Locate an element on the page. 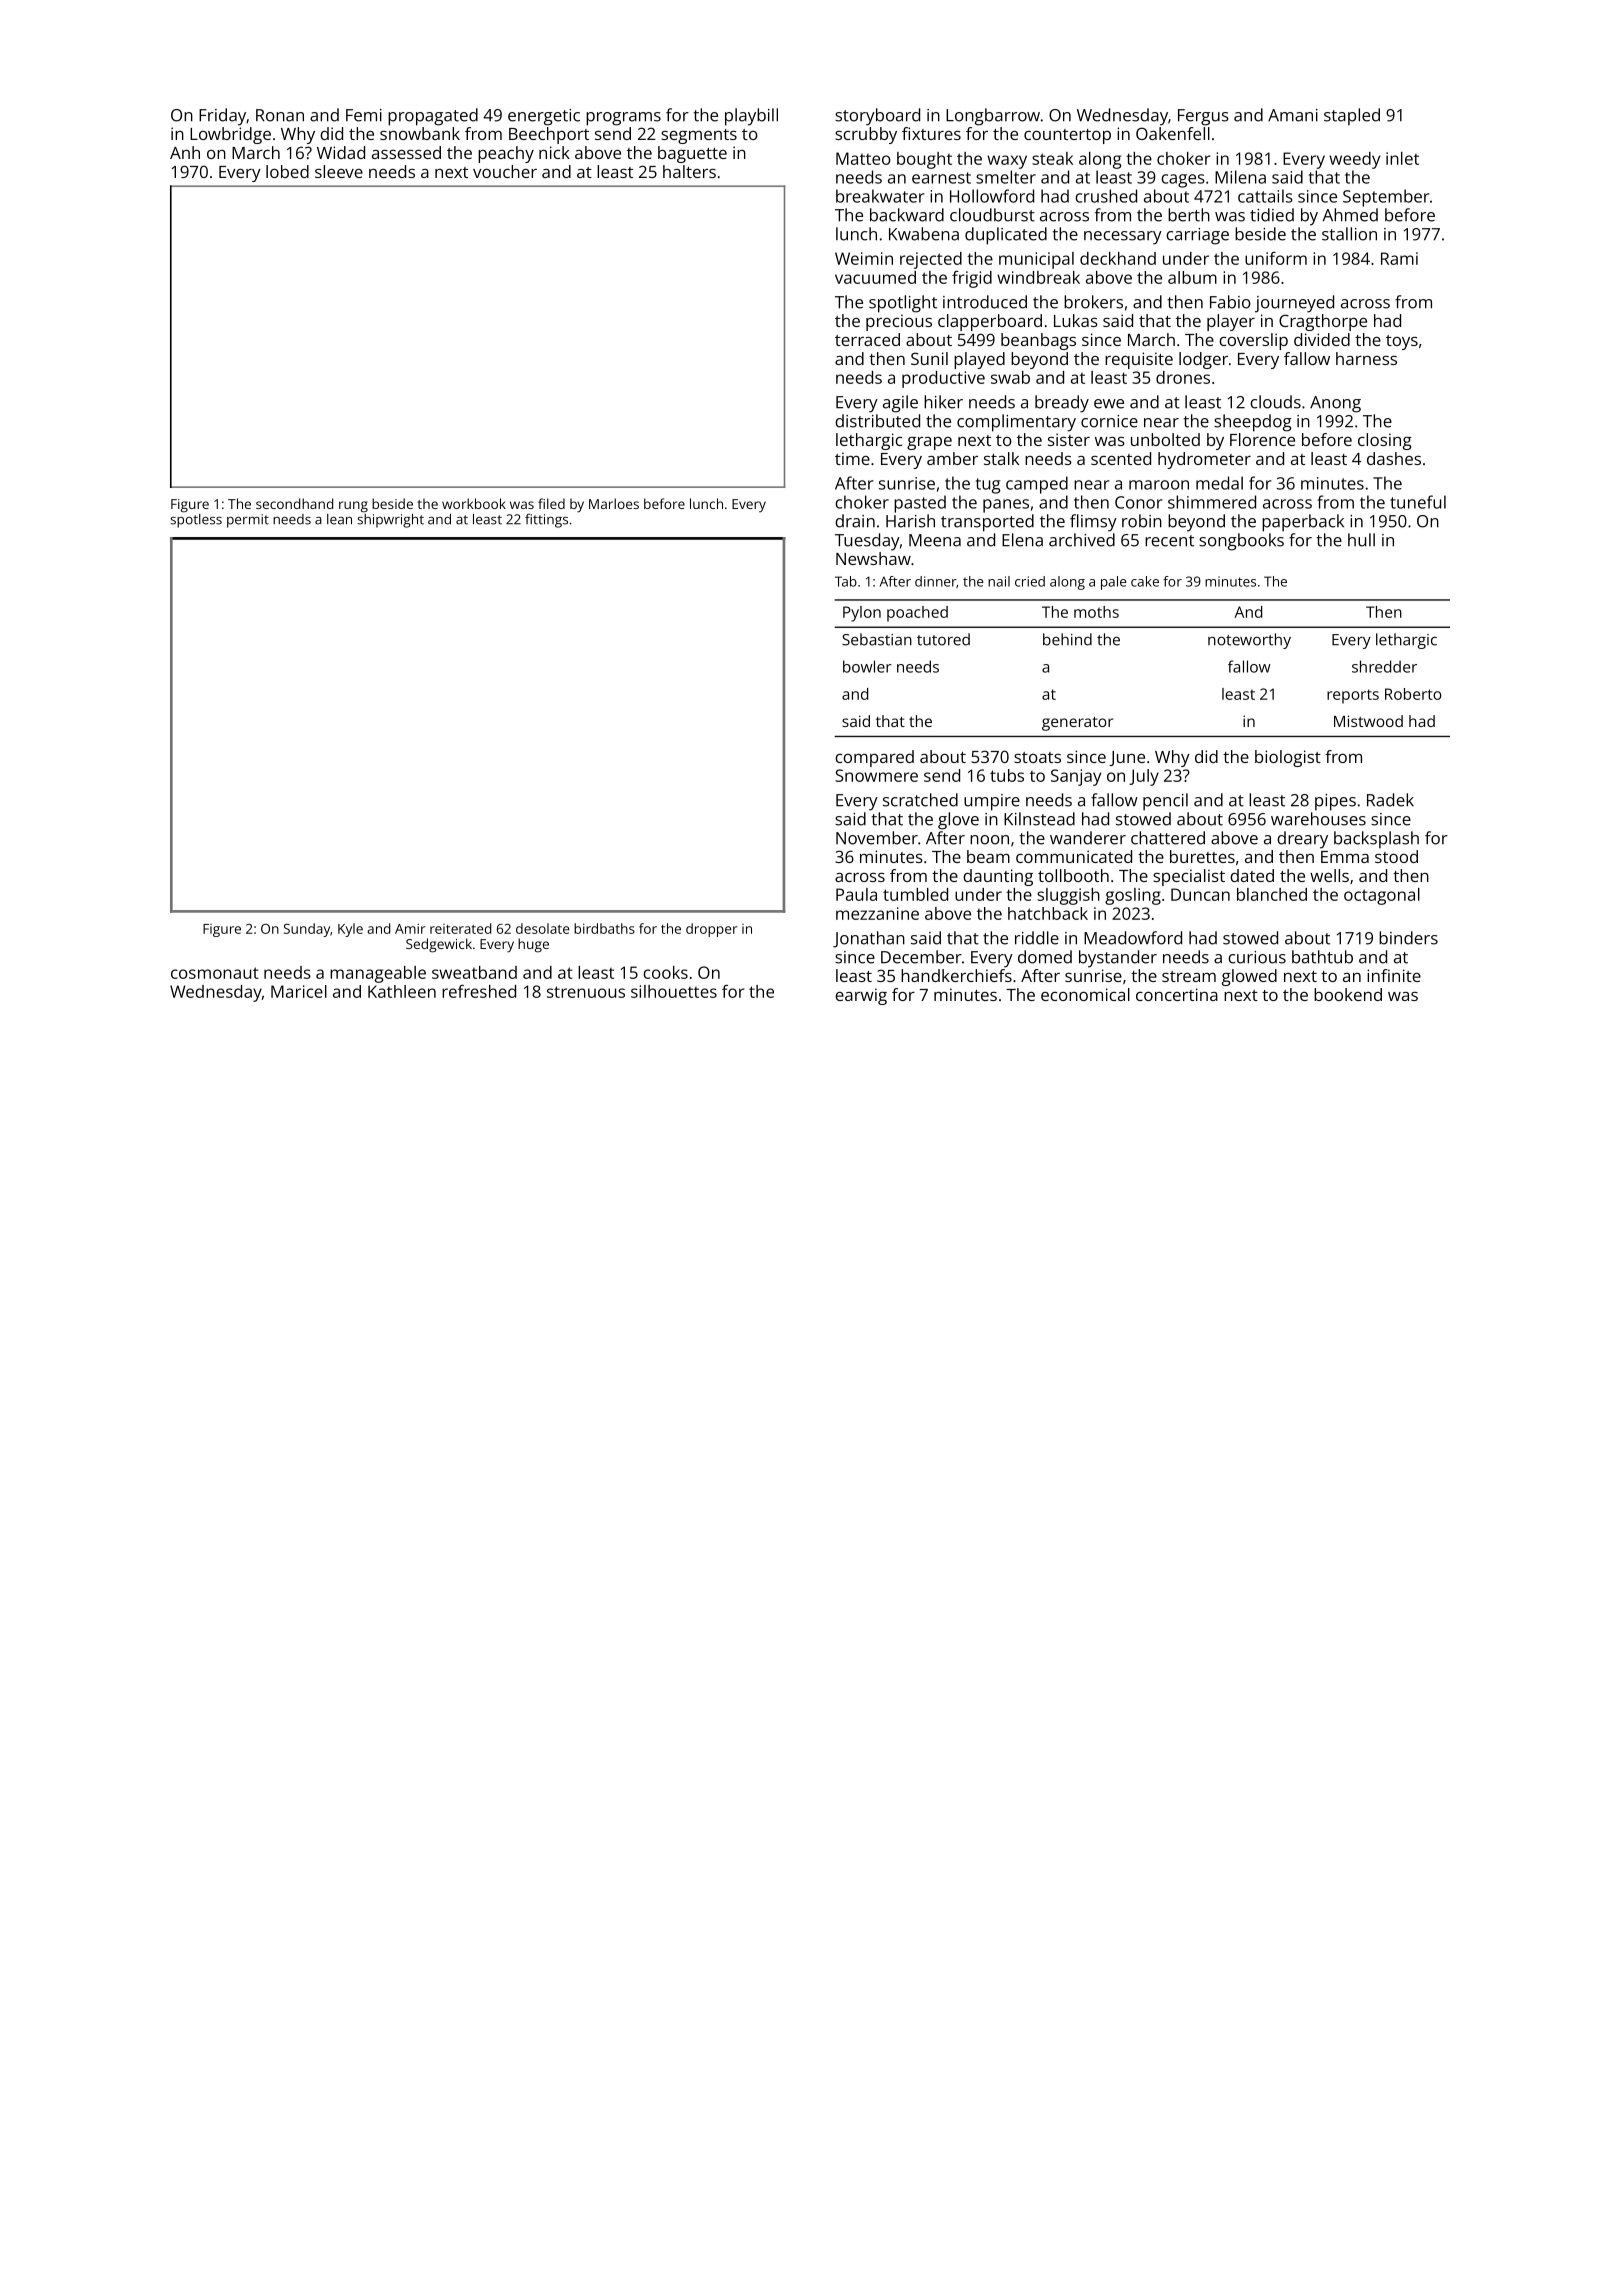 This page has width=1620, height=2292. berth is located at coordinates (1189, 215).
